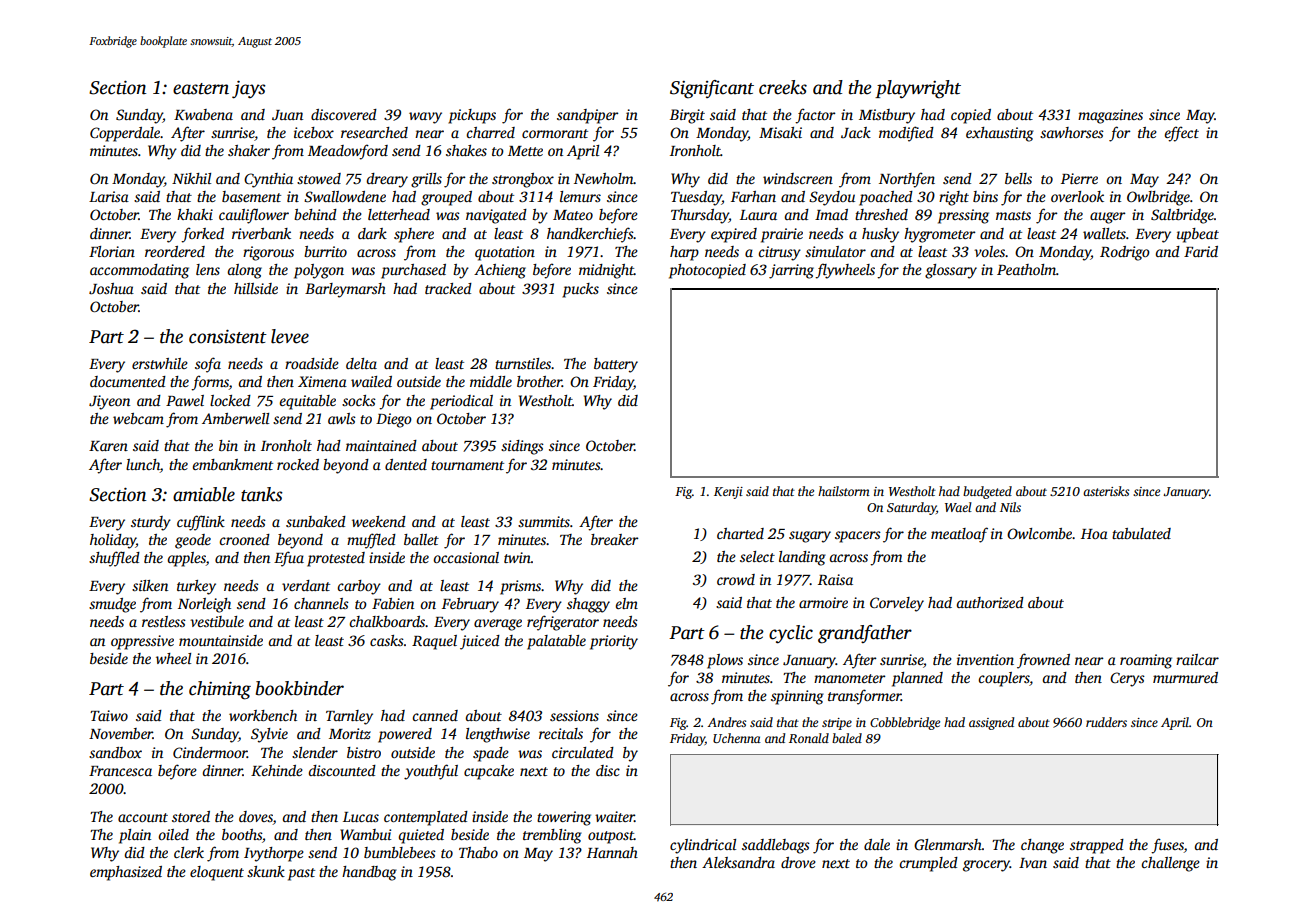 This page has width=1308, height=924. I want to click on Larisa, so click(109, 196).
